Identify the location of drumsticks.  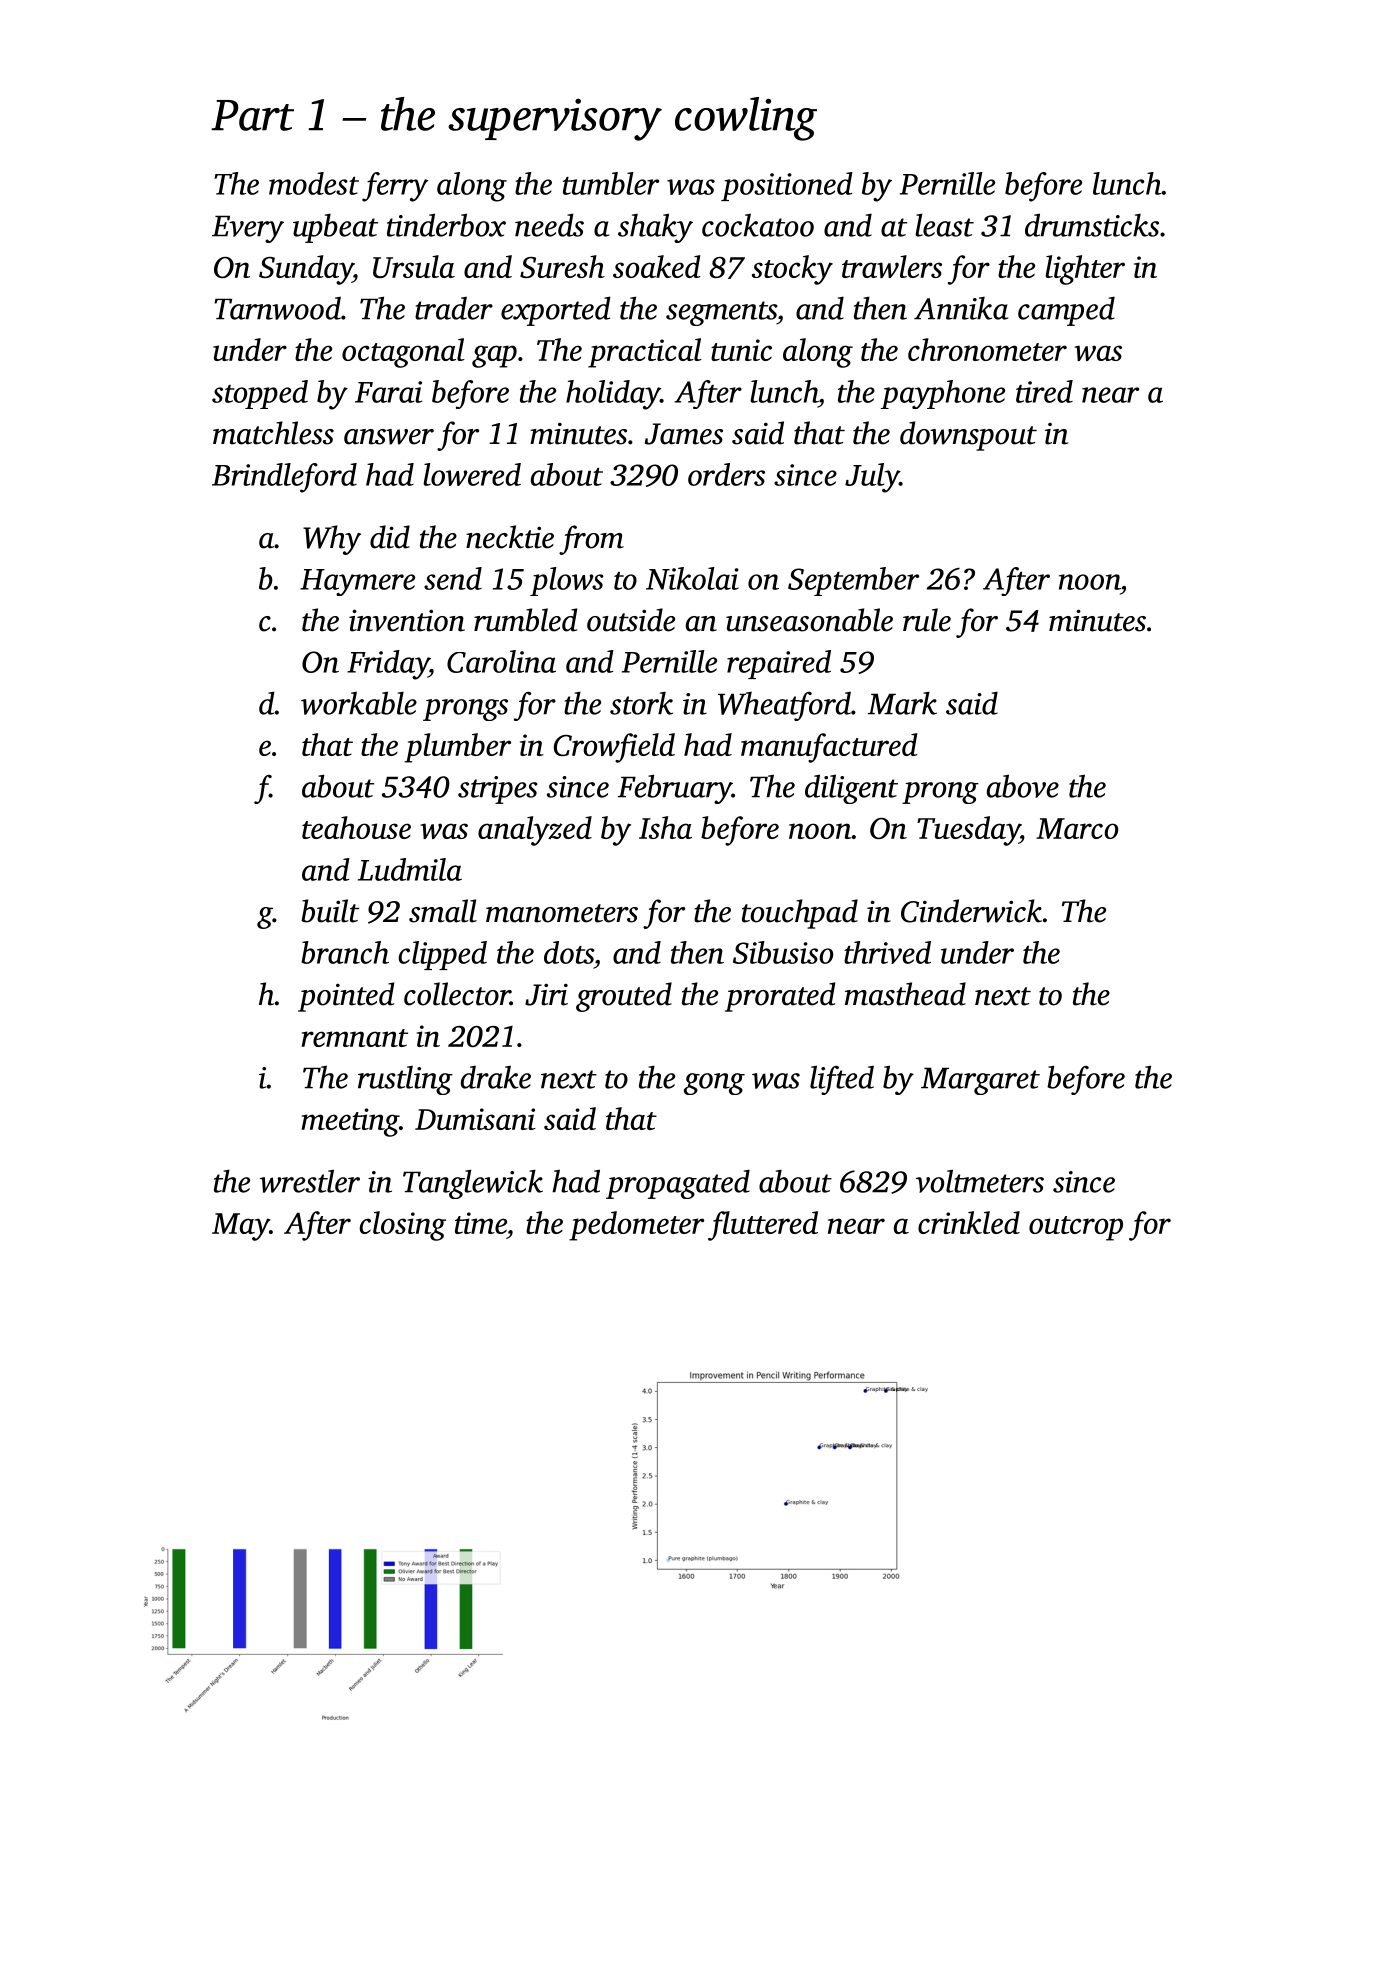
(1092, 225).
